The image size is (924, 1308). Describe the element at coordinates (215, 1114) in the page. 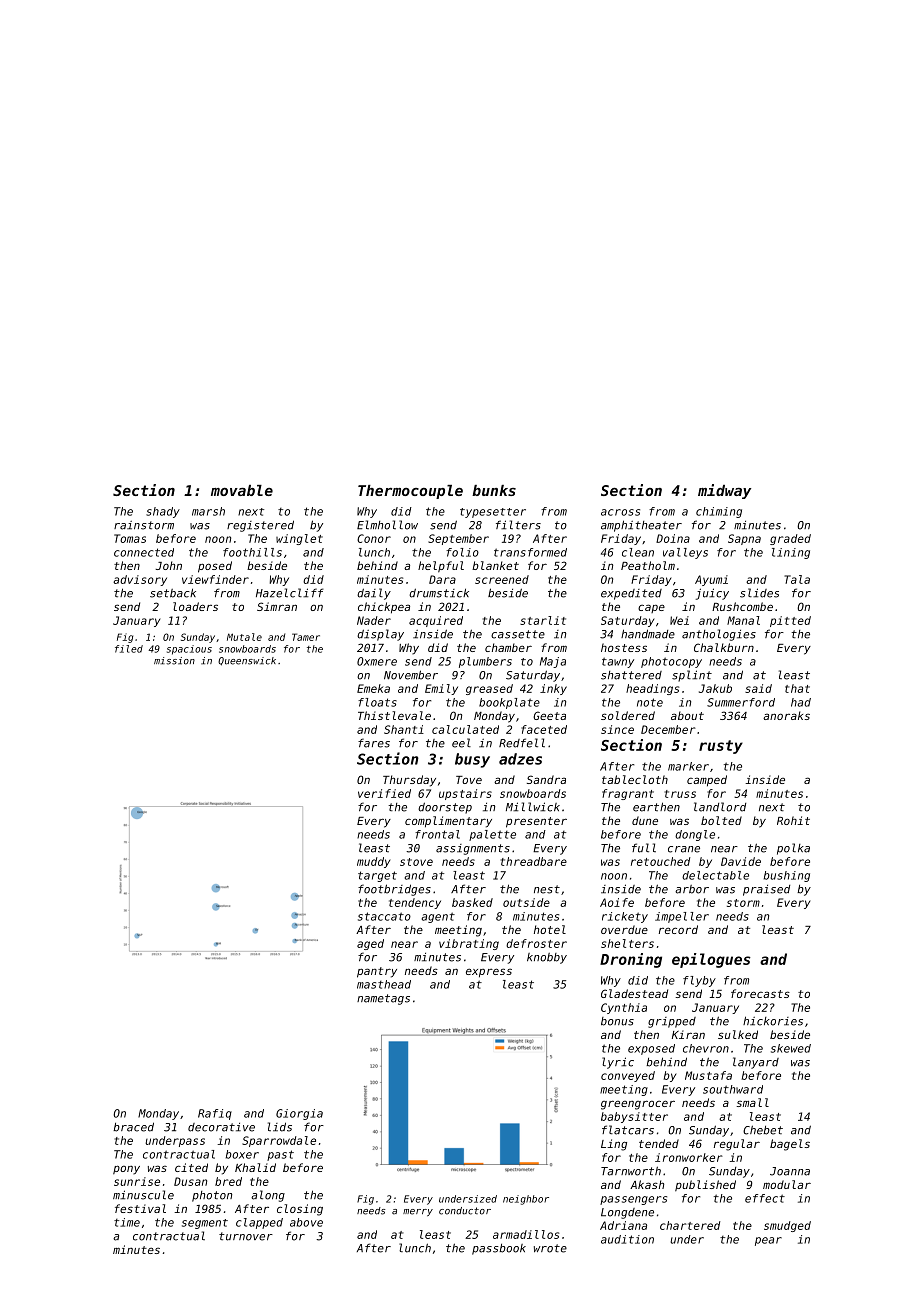

I see `Rafiq` at that location.
